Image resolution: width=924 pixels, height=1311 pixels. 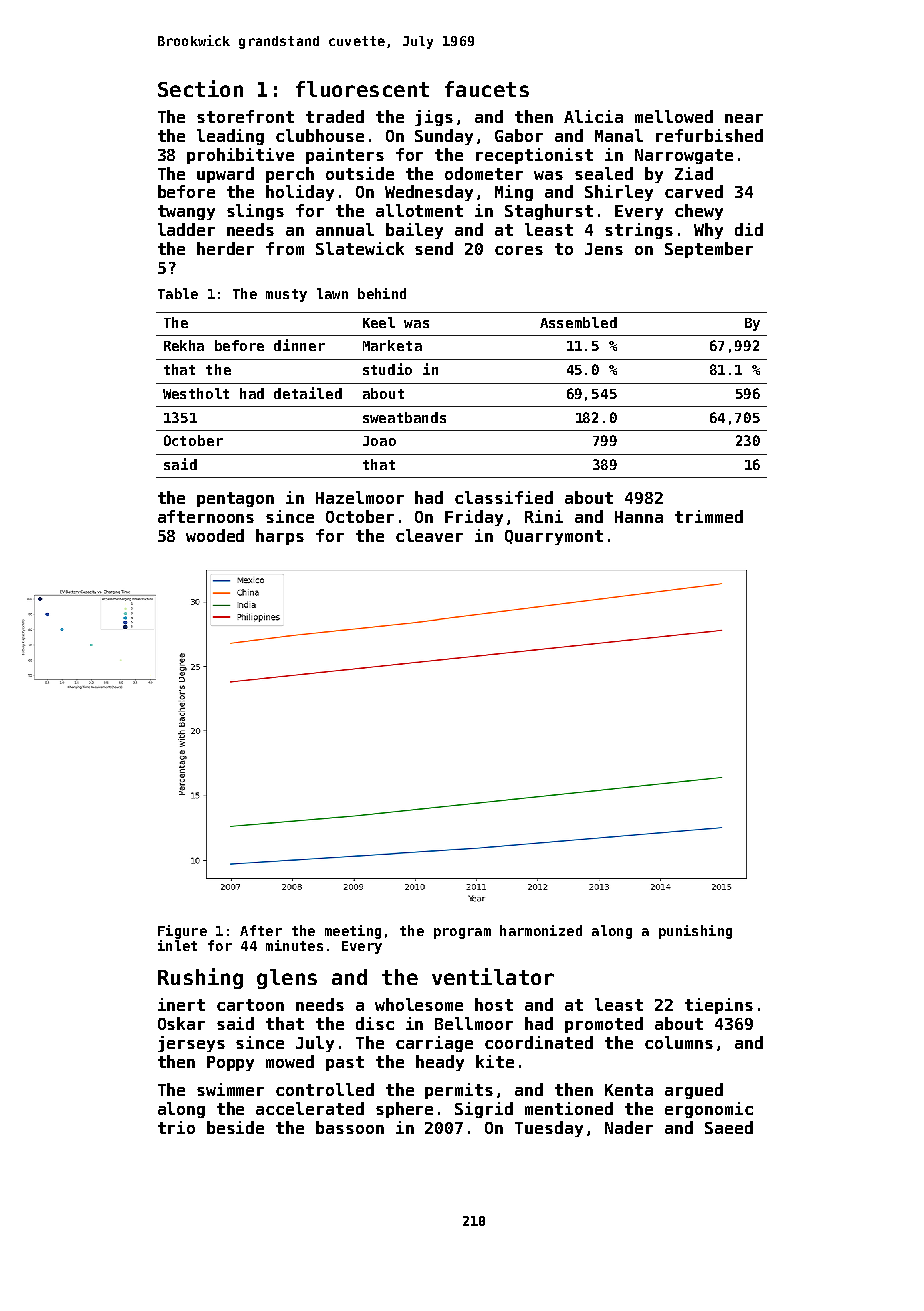 What do you see at coordinates (287, 979) in the screenshot?
I see `glens` at bounding box center [287, 979].
